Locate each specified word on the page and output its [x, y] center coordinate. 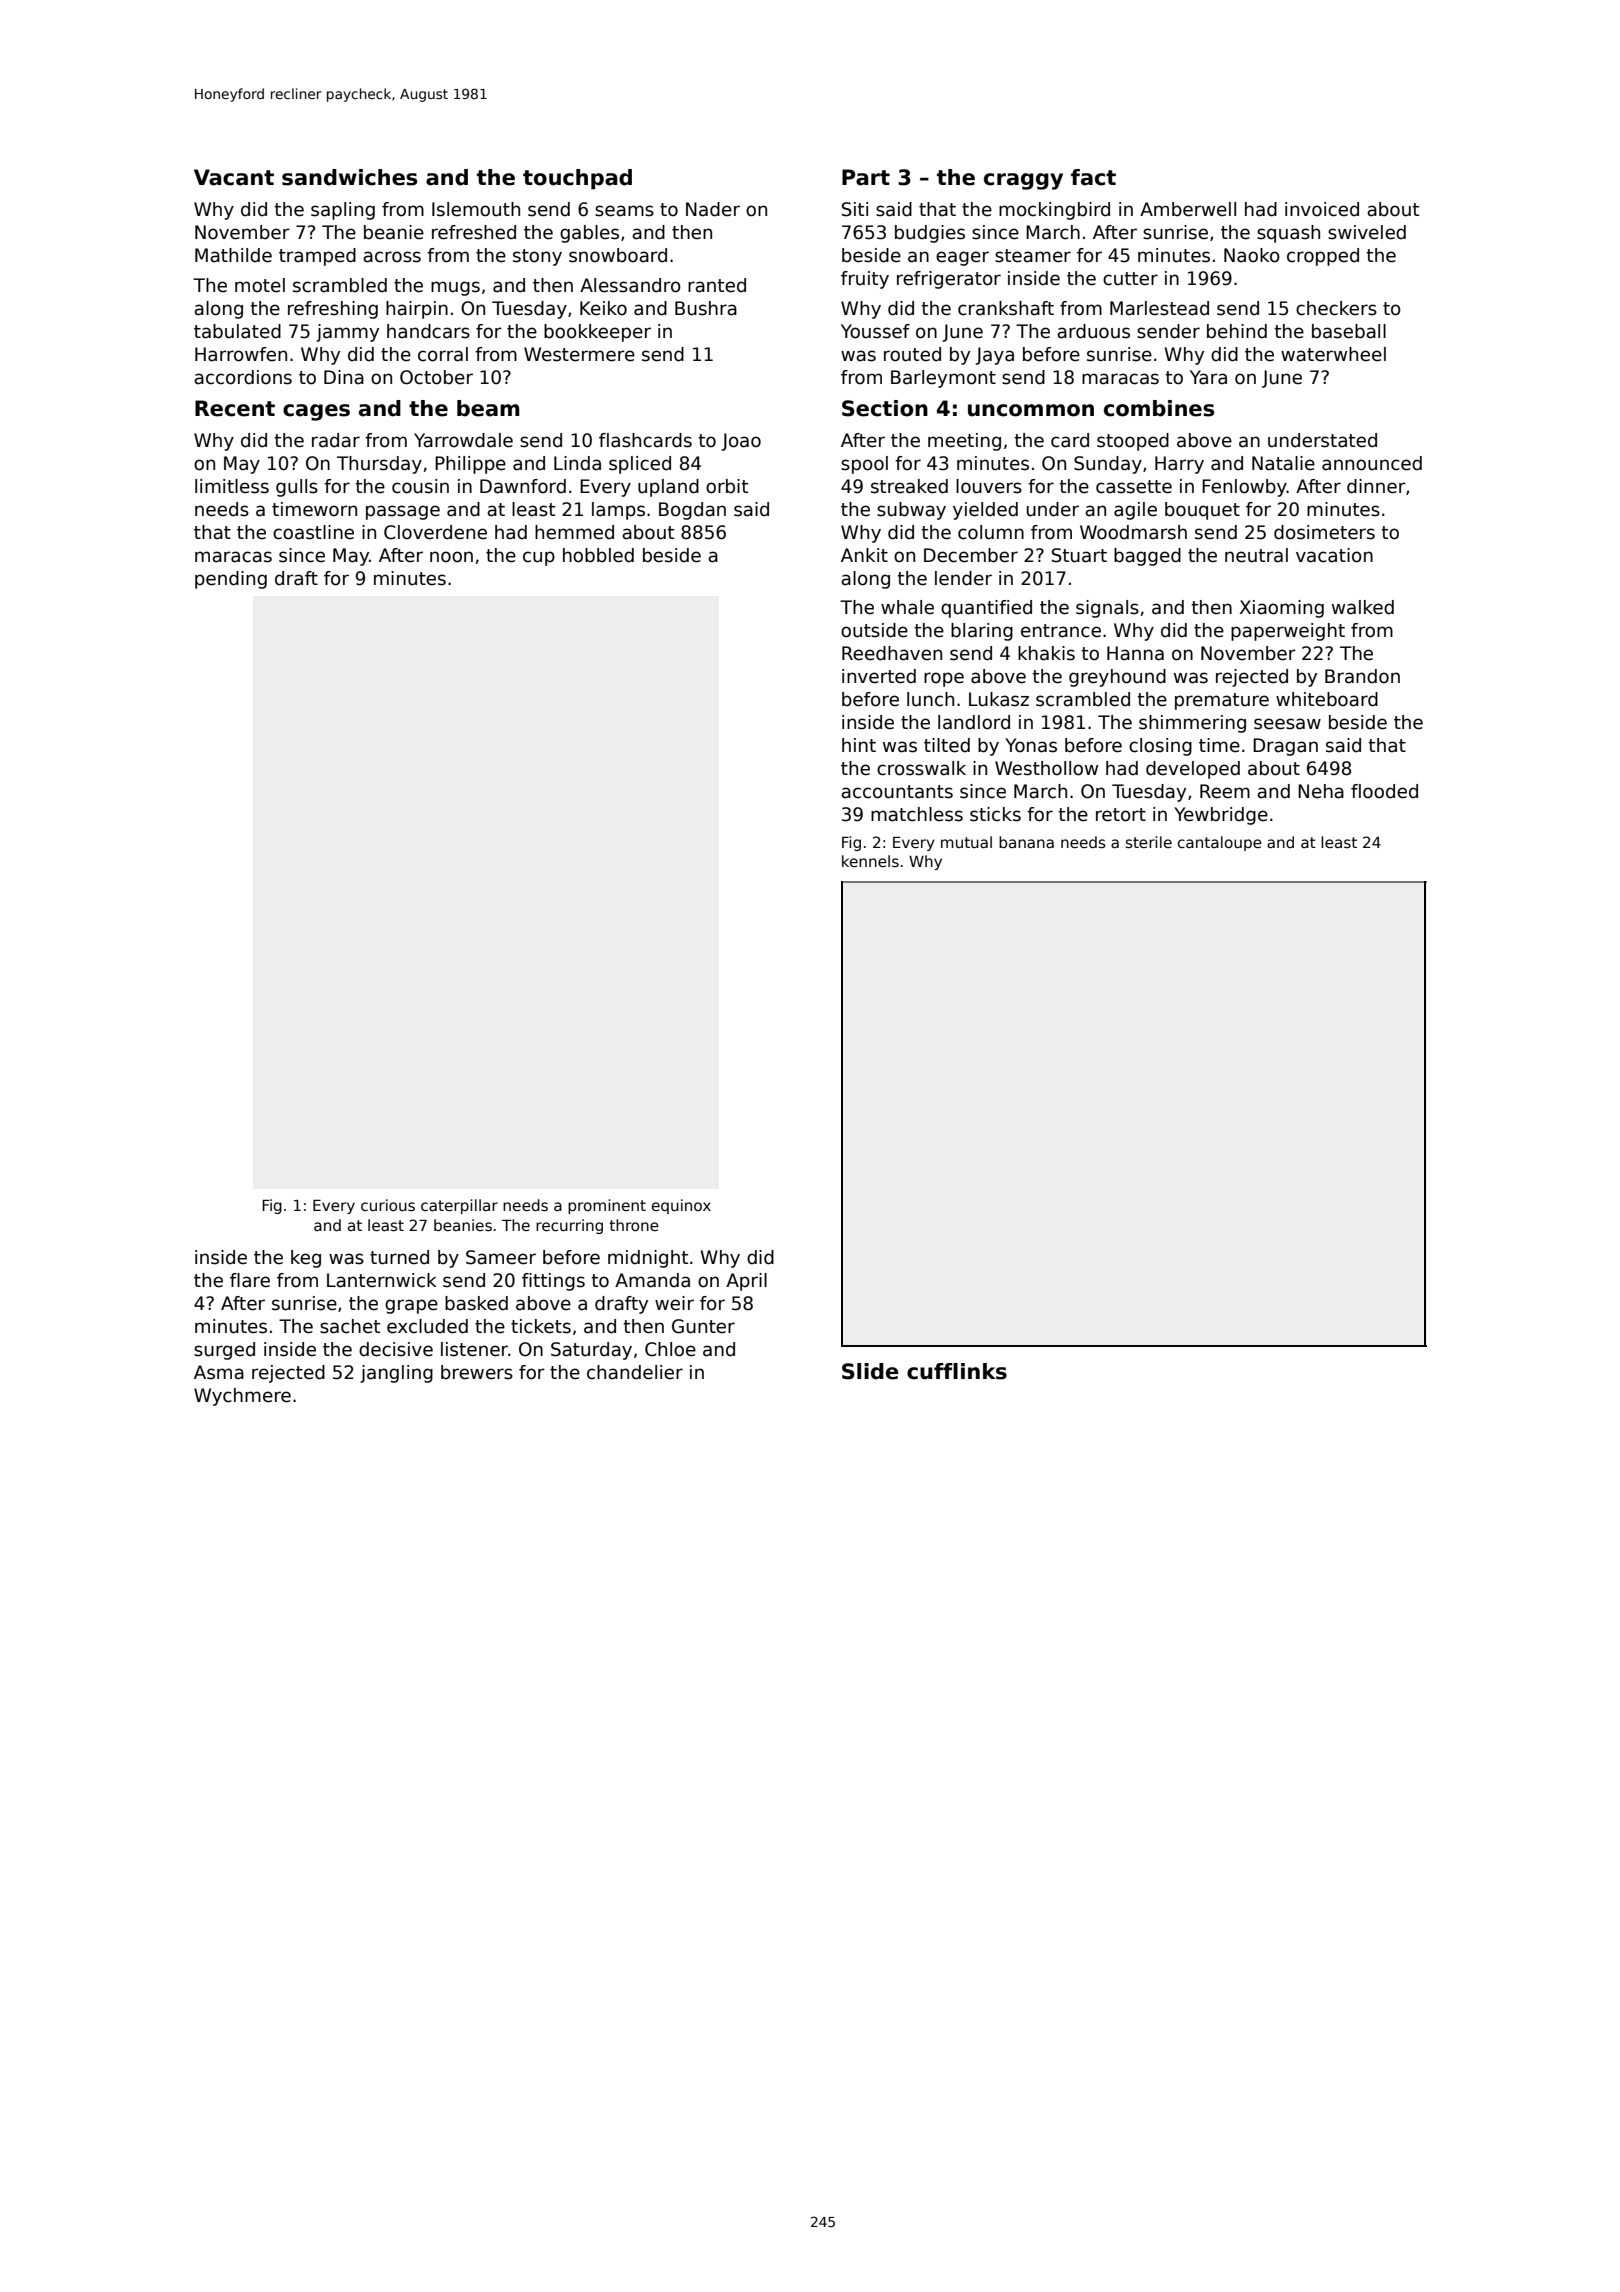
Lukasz [999, 699]
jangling [396, 1374]
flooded [1384, 791]
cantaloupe [1220, 843]
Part [866, 177]
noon [451, 557]
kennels [870, 861]
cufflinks [957, 1371]
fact [1093, 177]
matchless [917, 814]
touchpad [577, 179]
